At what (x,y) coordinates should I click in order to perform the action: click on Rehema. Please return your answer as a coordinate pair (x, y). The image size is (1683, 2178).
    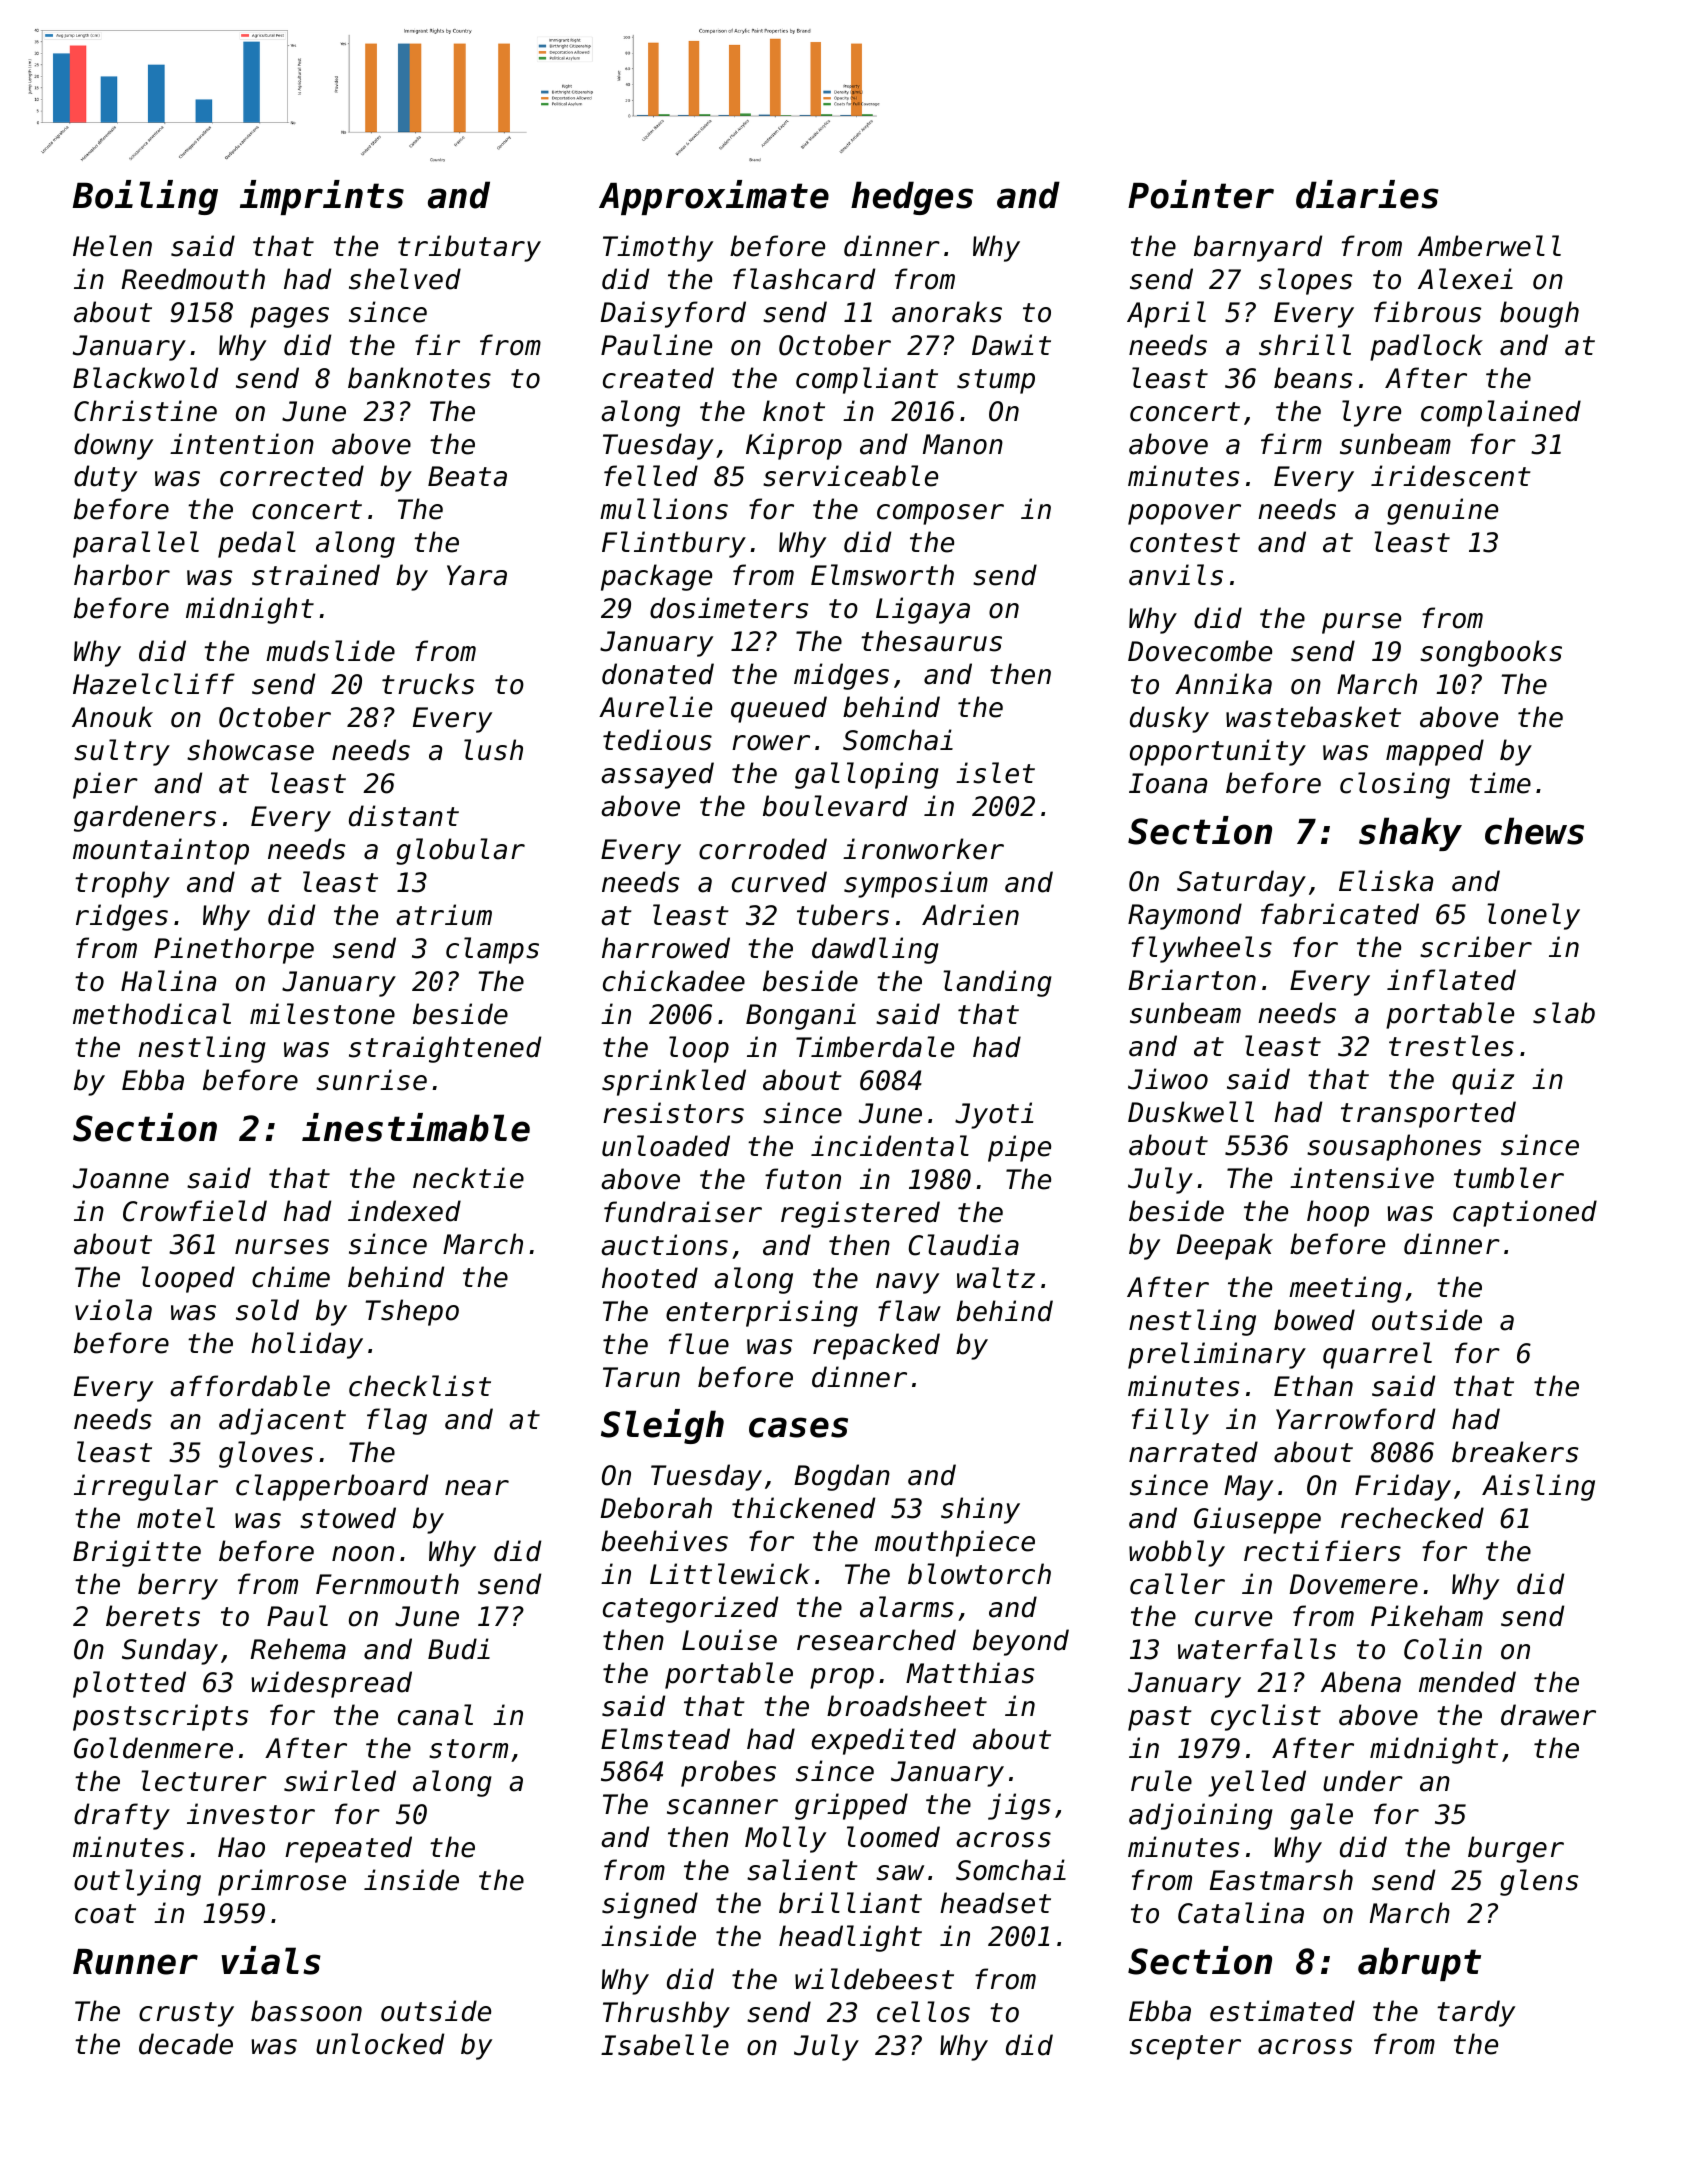
    Looking at the image, I should click on (298, 1649).
